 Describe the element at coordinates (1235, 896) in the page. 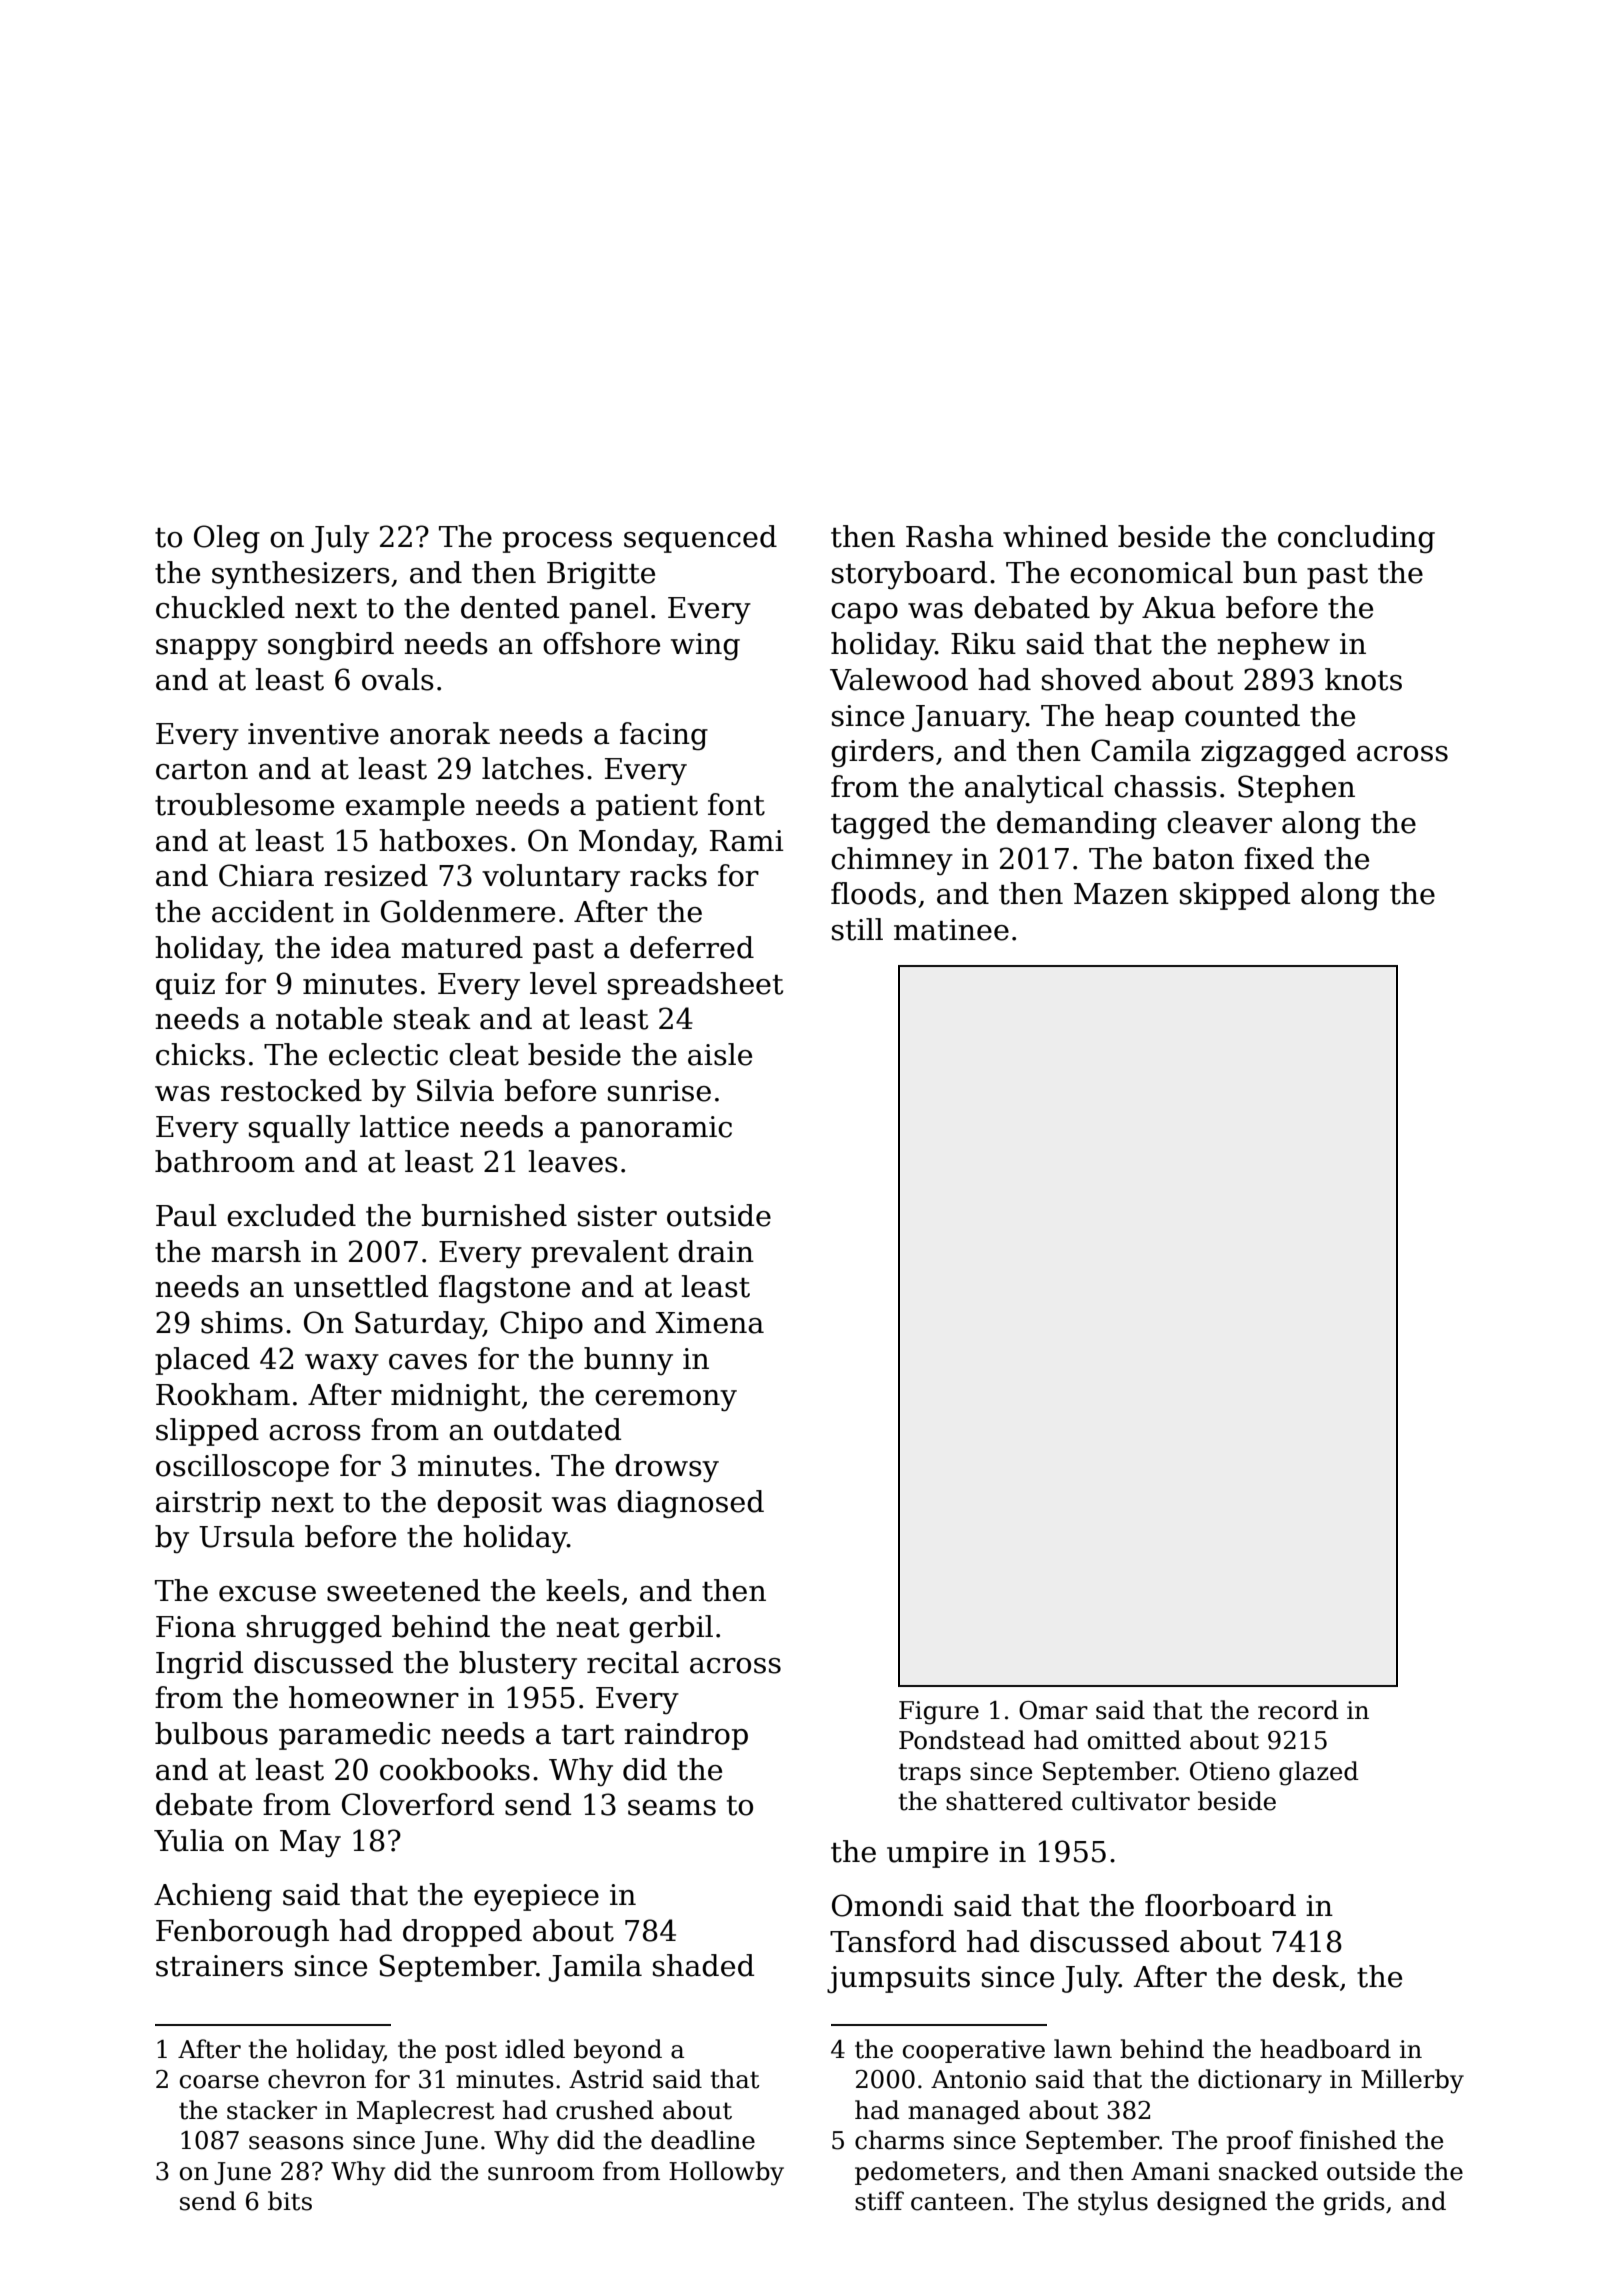

I see `skipped` at that location.
